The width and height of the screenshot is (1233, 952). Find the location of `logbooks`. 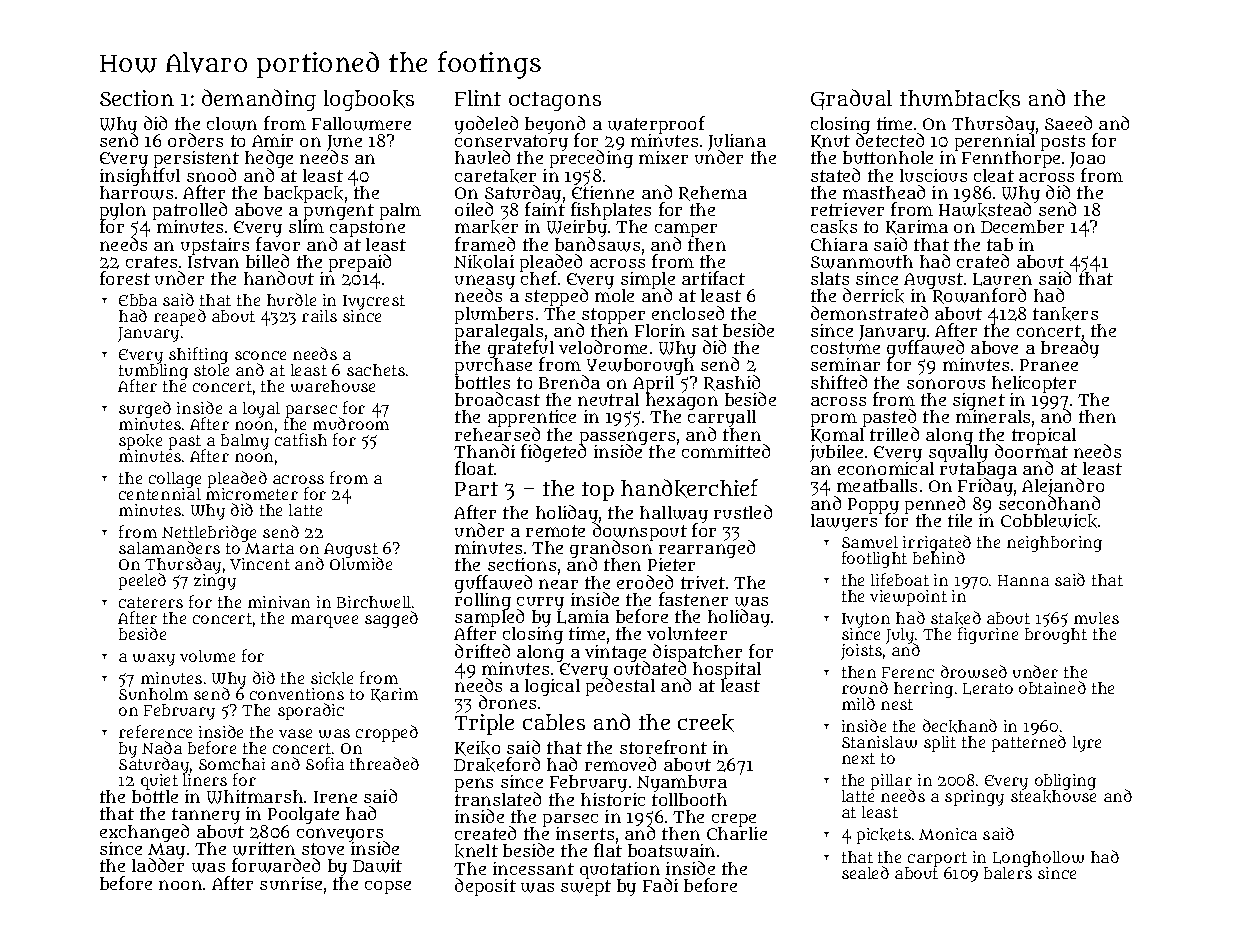

logbooks is located at coordinates (369, 100).
